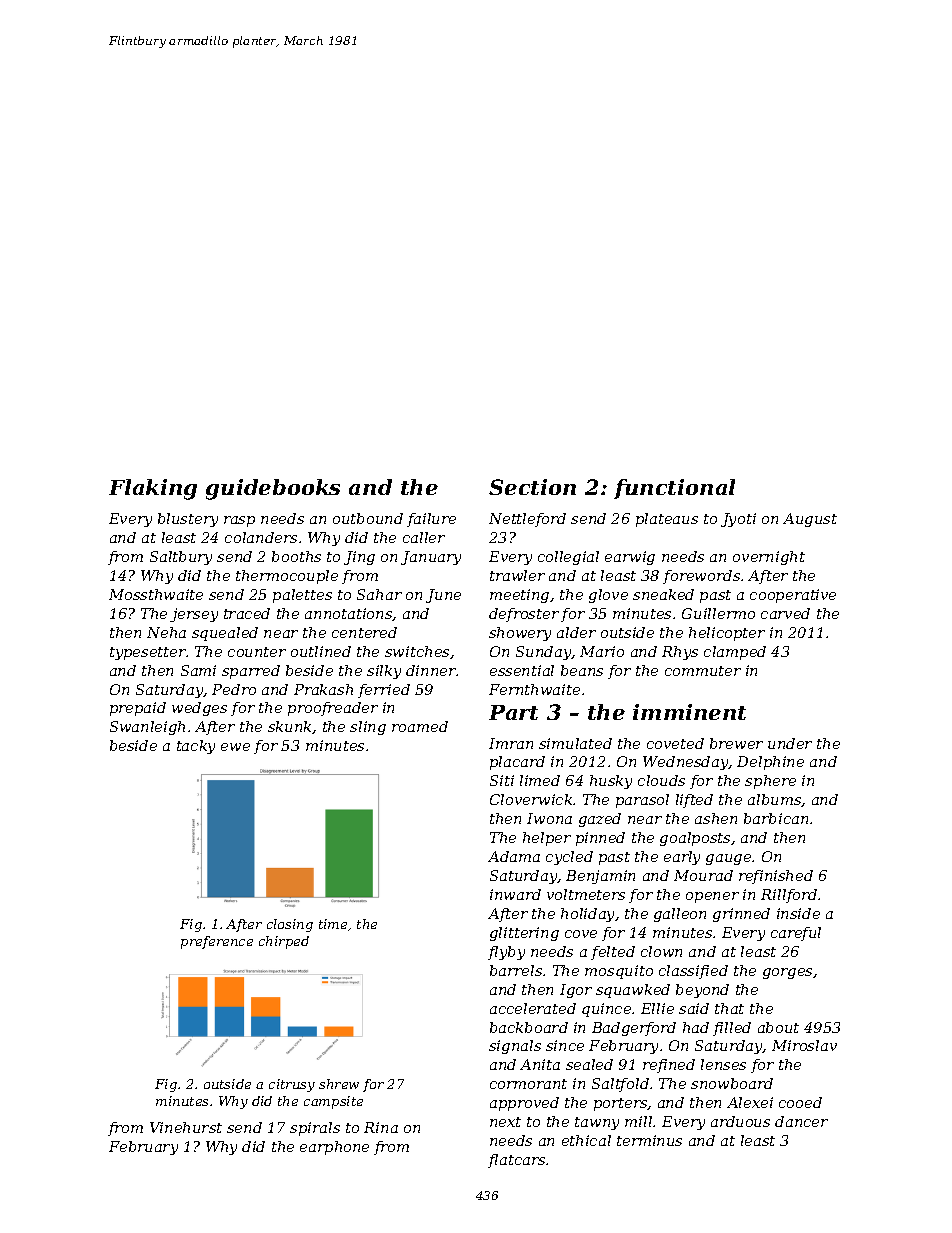  What do you see at coordinates (198, 670) in the screenshot?
I see `Sami` at bounding box center [198, 670].
